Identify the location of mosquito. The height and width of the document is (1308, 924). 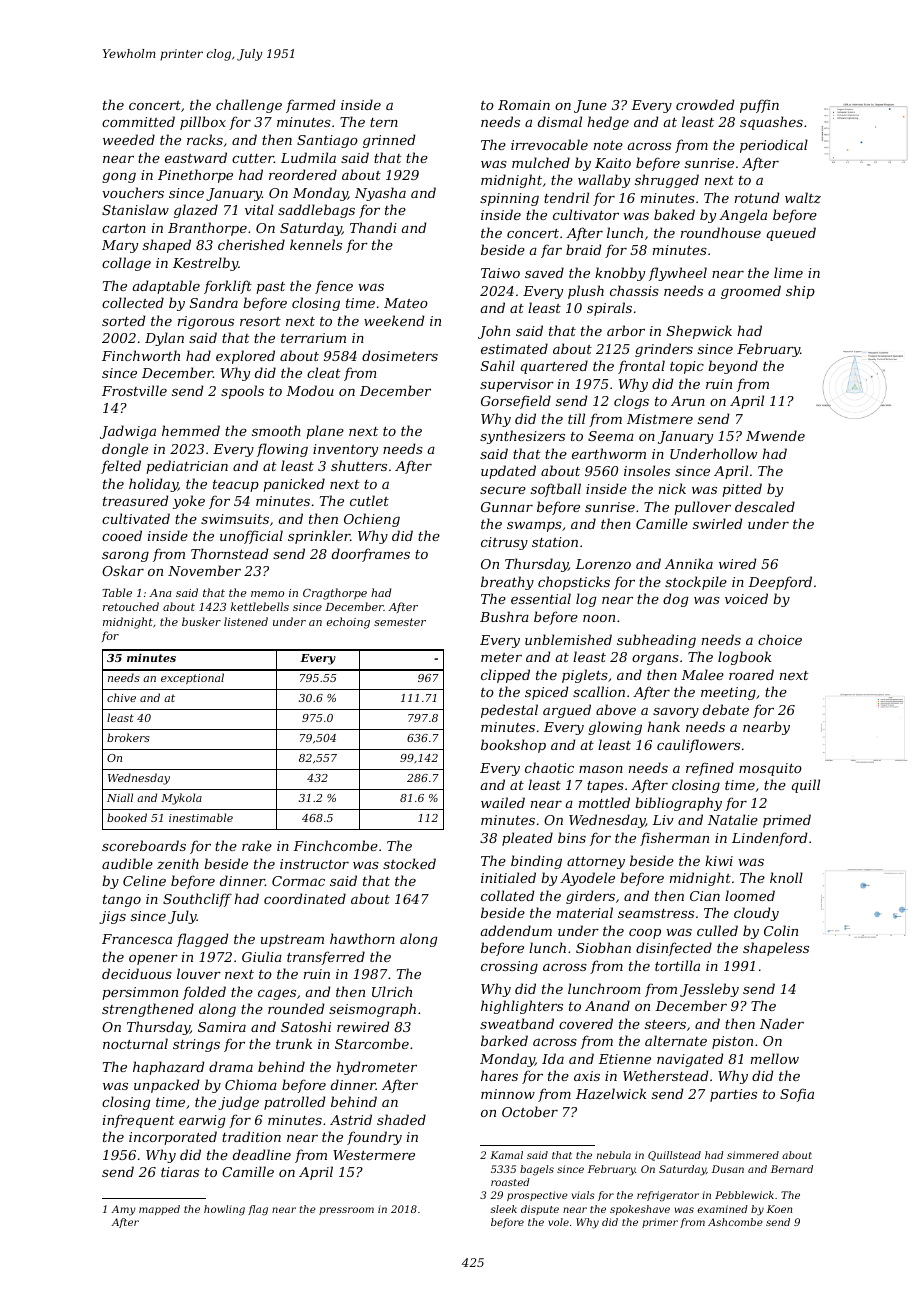
(770, 769).
